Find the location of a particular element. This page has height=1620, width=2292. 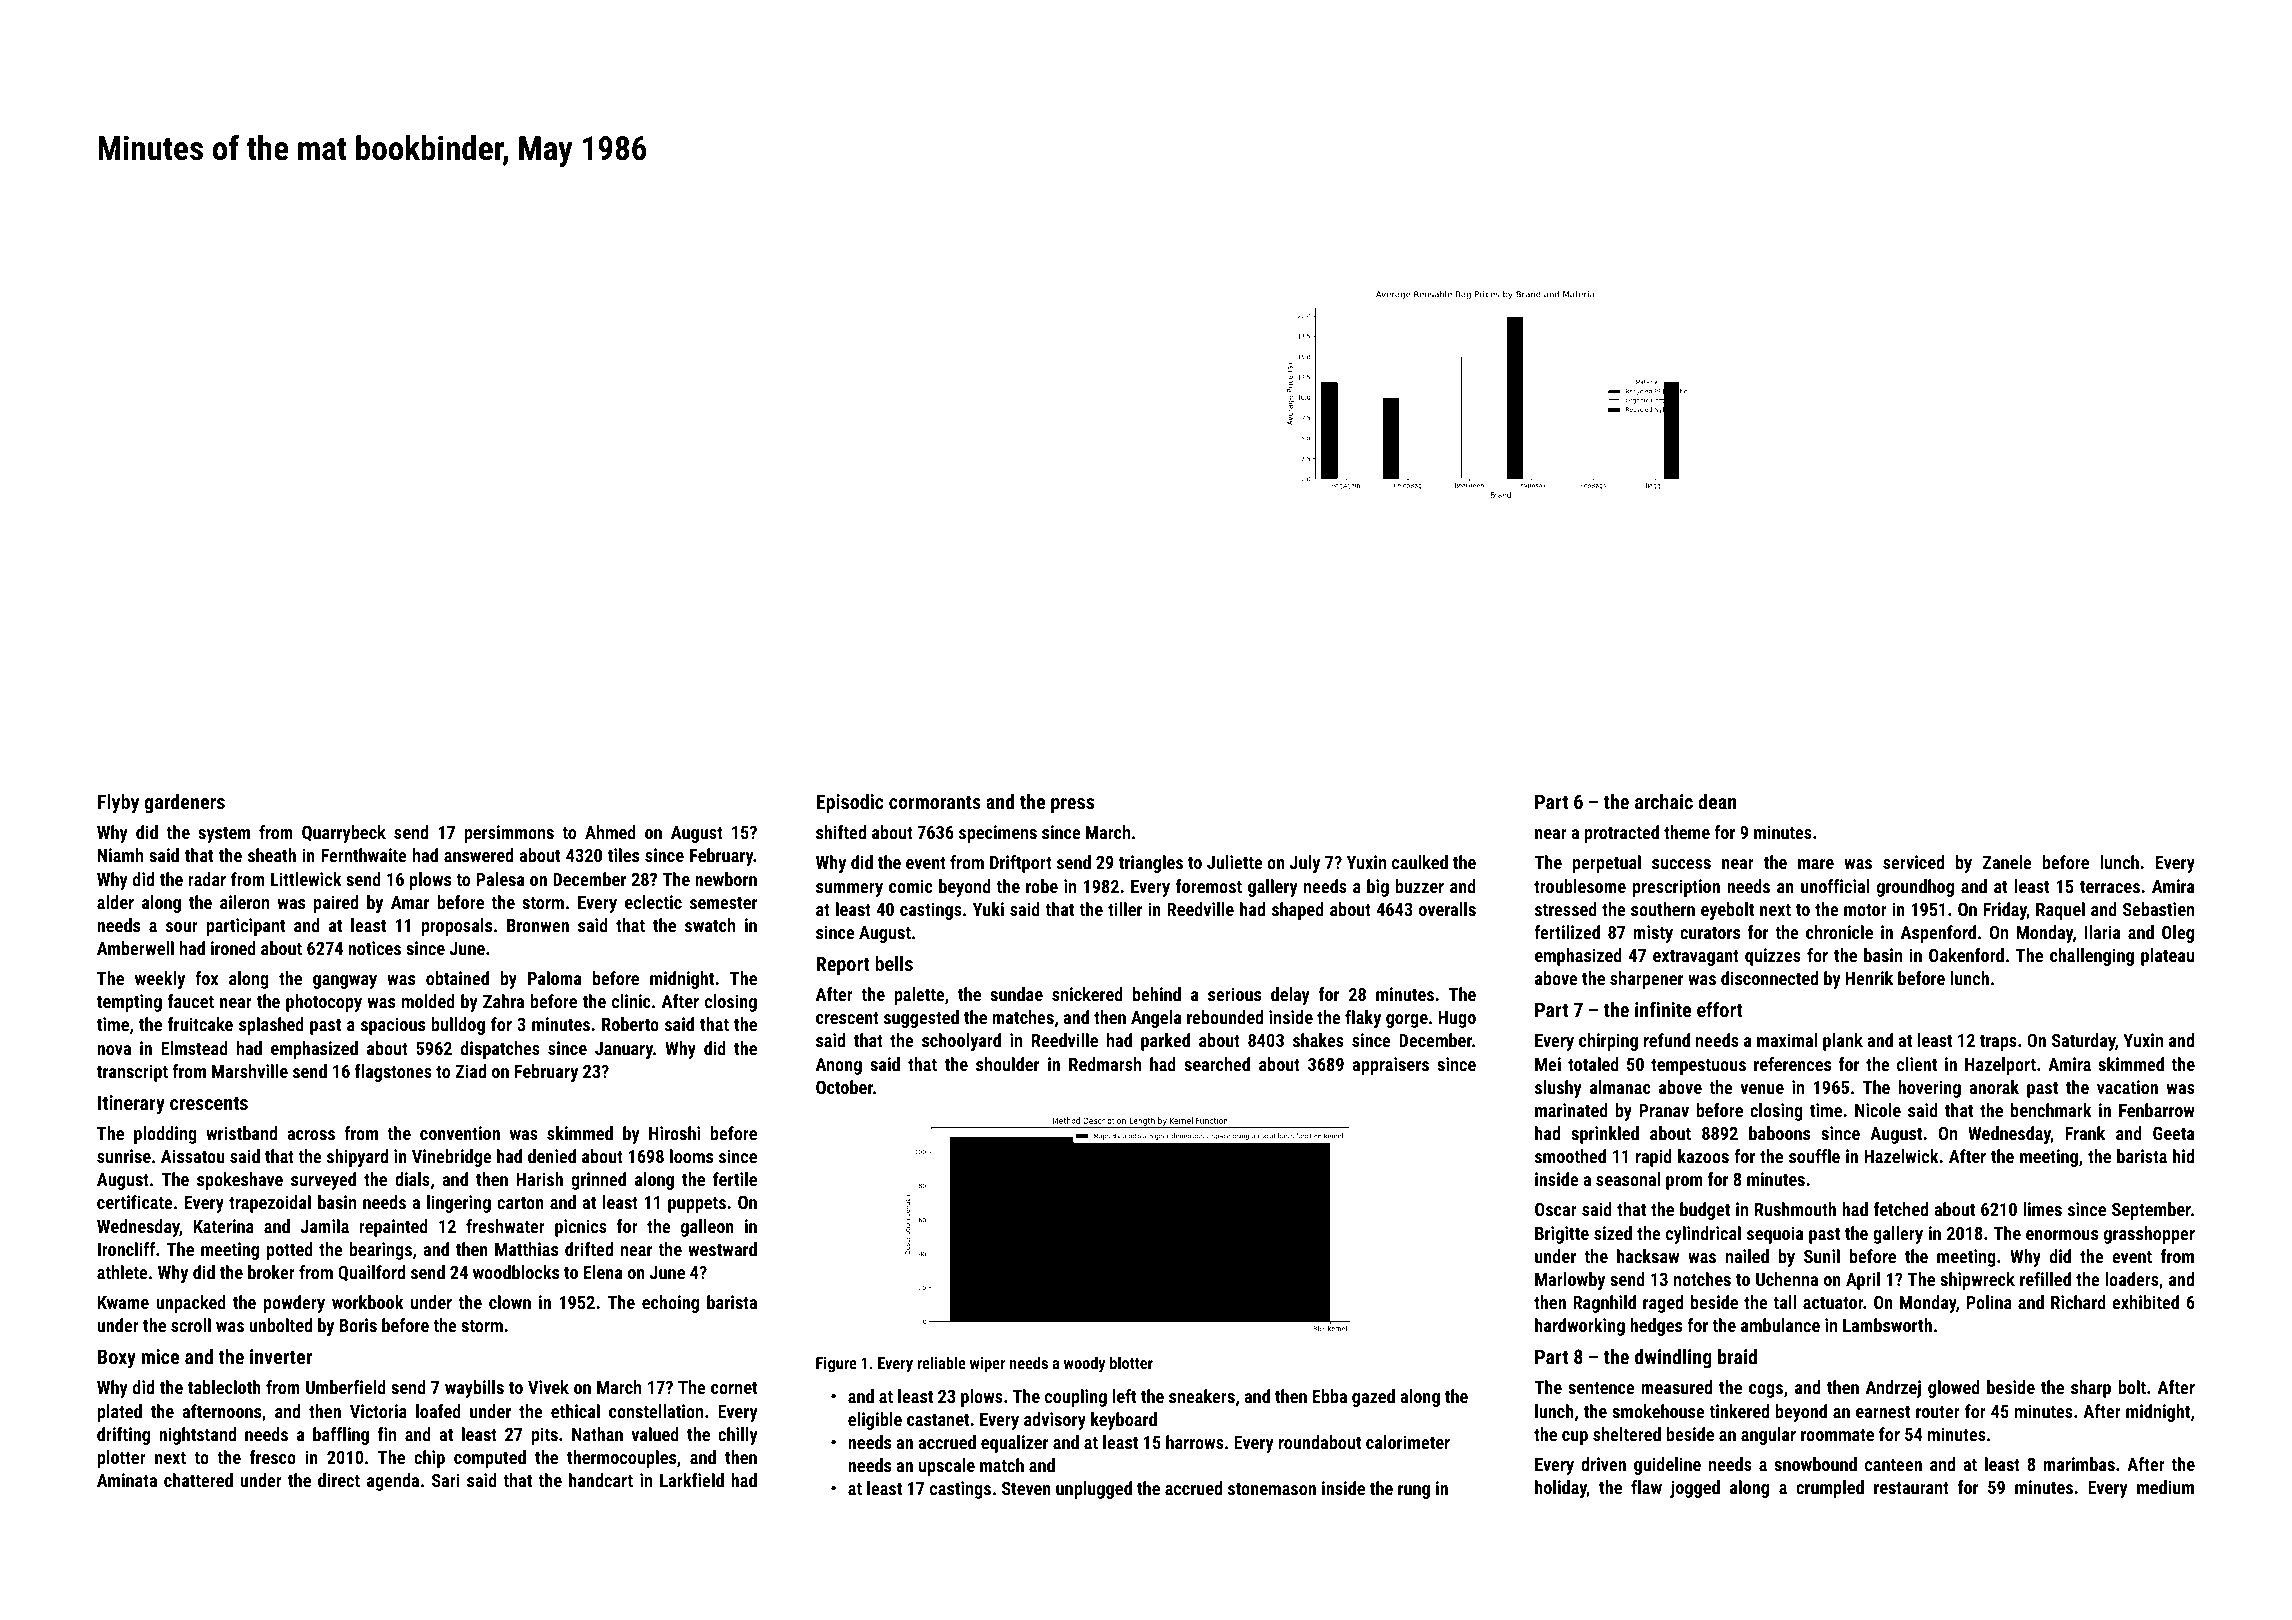

denied is located at coordinates (552, 1156).
